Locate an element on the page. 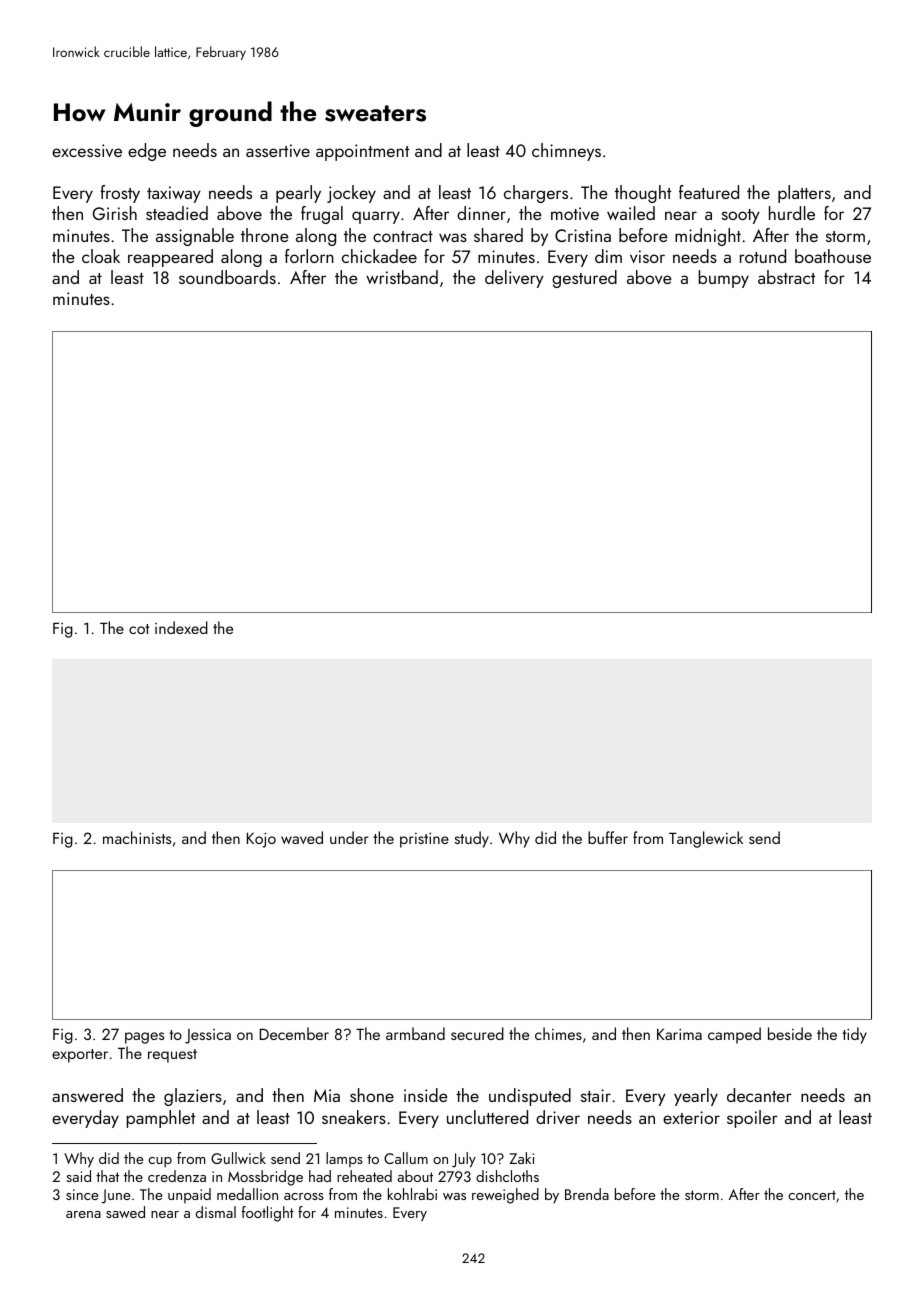 This page has height=1308, width=924. Jessica is located at coordinates (208, 1036).
